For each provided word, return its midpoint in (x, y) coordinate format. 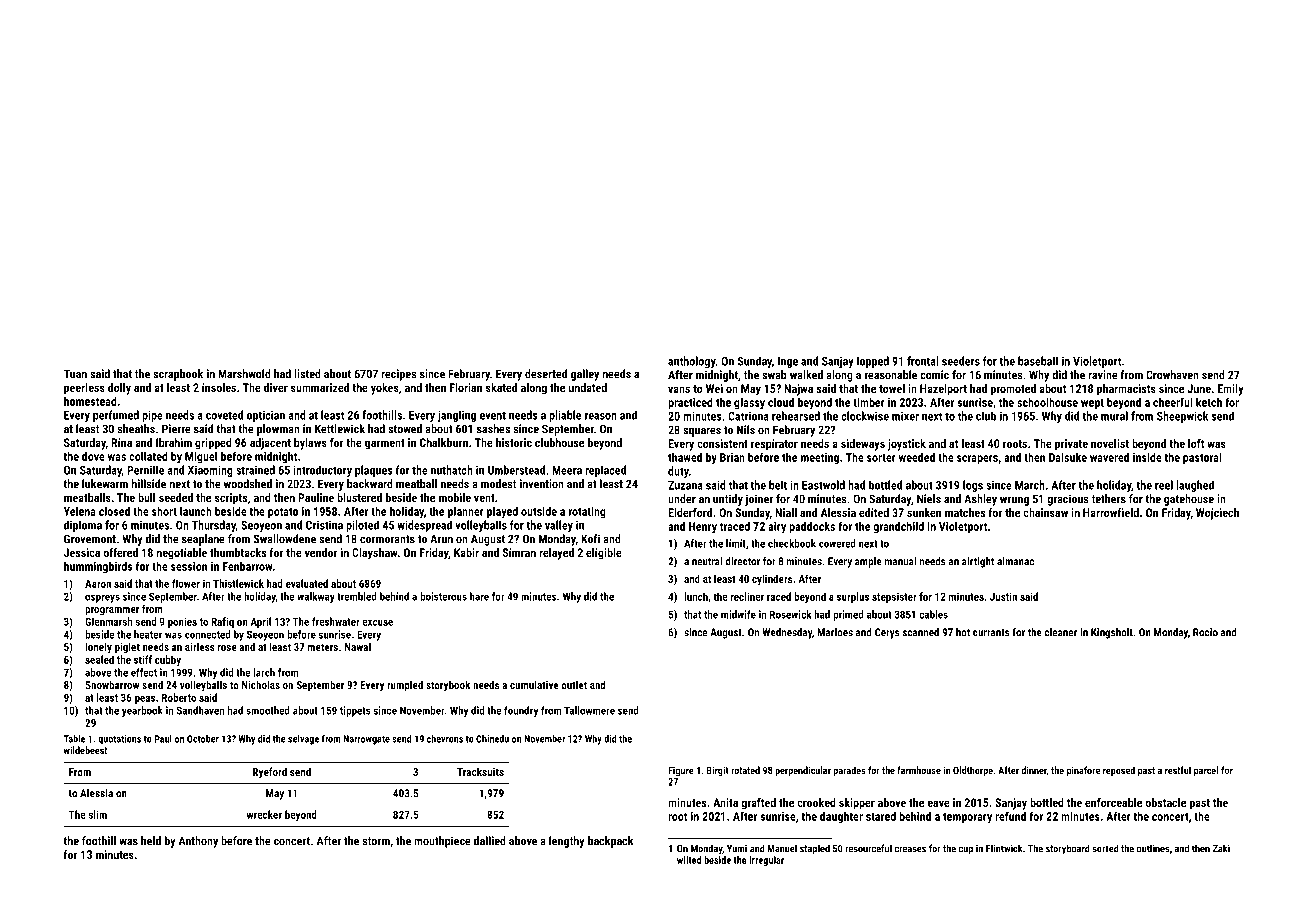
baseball (1038, 361)
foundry (521, 711)
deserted (546, 374)
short (164, 511)
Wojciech (1217, 514)
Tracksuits (480, 771)
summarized (320, 387)
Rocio (1205, 632)
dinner (1034, 771)
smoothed (268, 710)
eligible (604, 554)
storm (376, 841)
